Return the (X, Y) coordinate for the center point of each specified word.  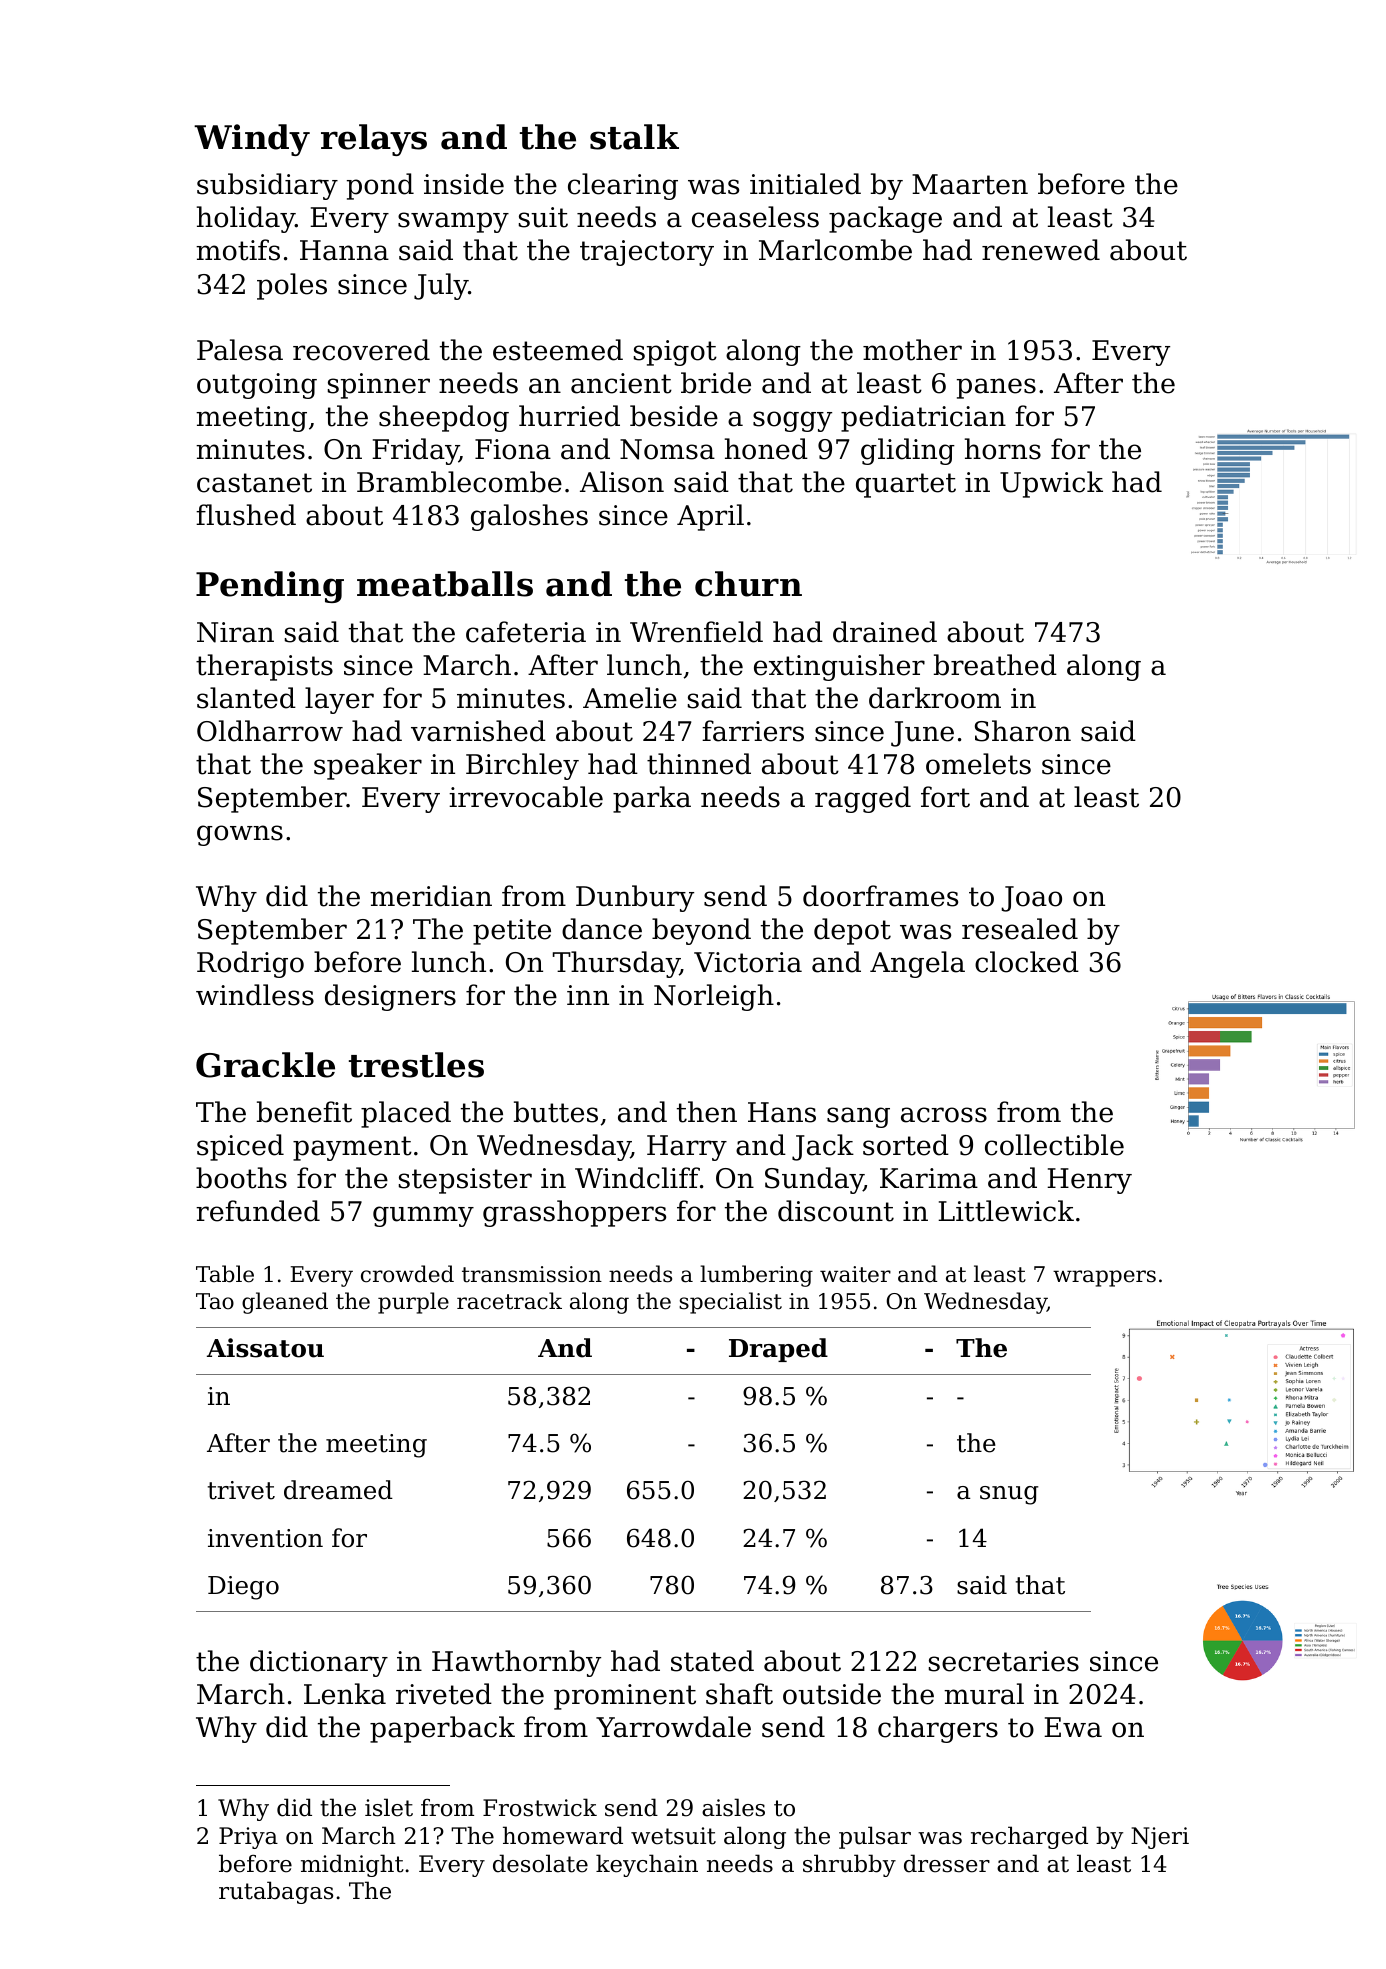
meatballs (445, 584)
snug (1009, 1495)
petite (512, 932)
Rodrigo (250, 964)
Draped (778, 1350)
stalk (634, 137)
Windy (252, 140)
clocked (1027, 962)
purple (413, 1303)
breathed (995, 665)
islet (389, 1807)
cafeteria (526, 632)
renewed (1041, 250)
